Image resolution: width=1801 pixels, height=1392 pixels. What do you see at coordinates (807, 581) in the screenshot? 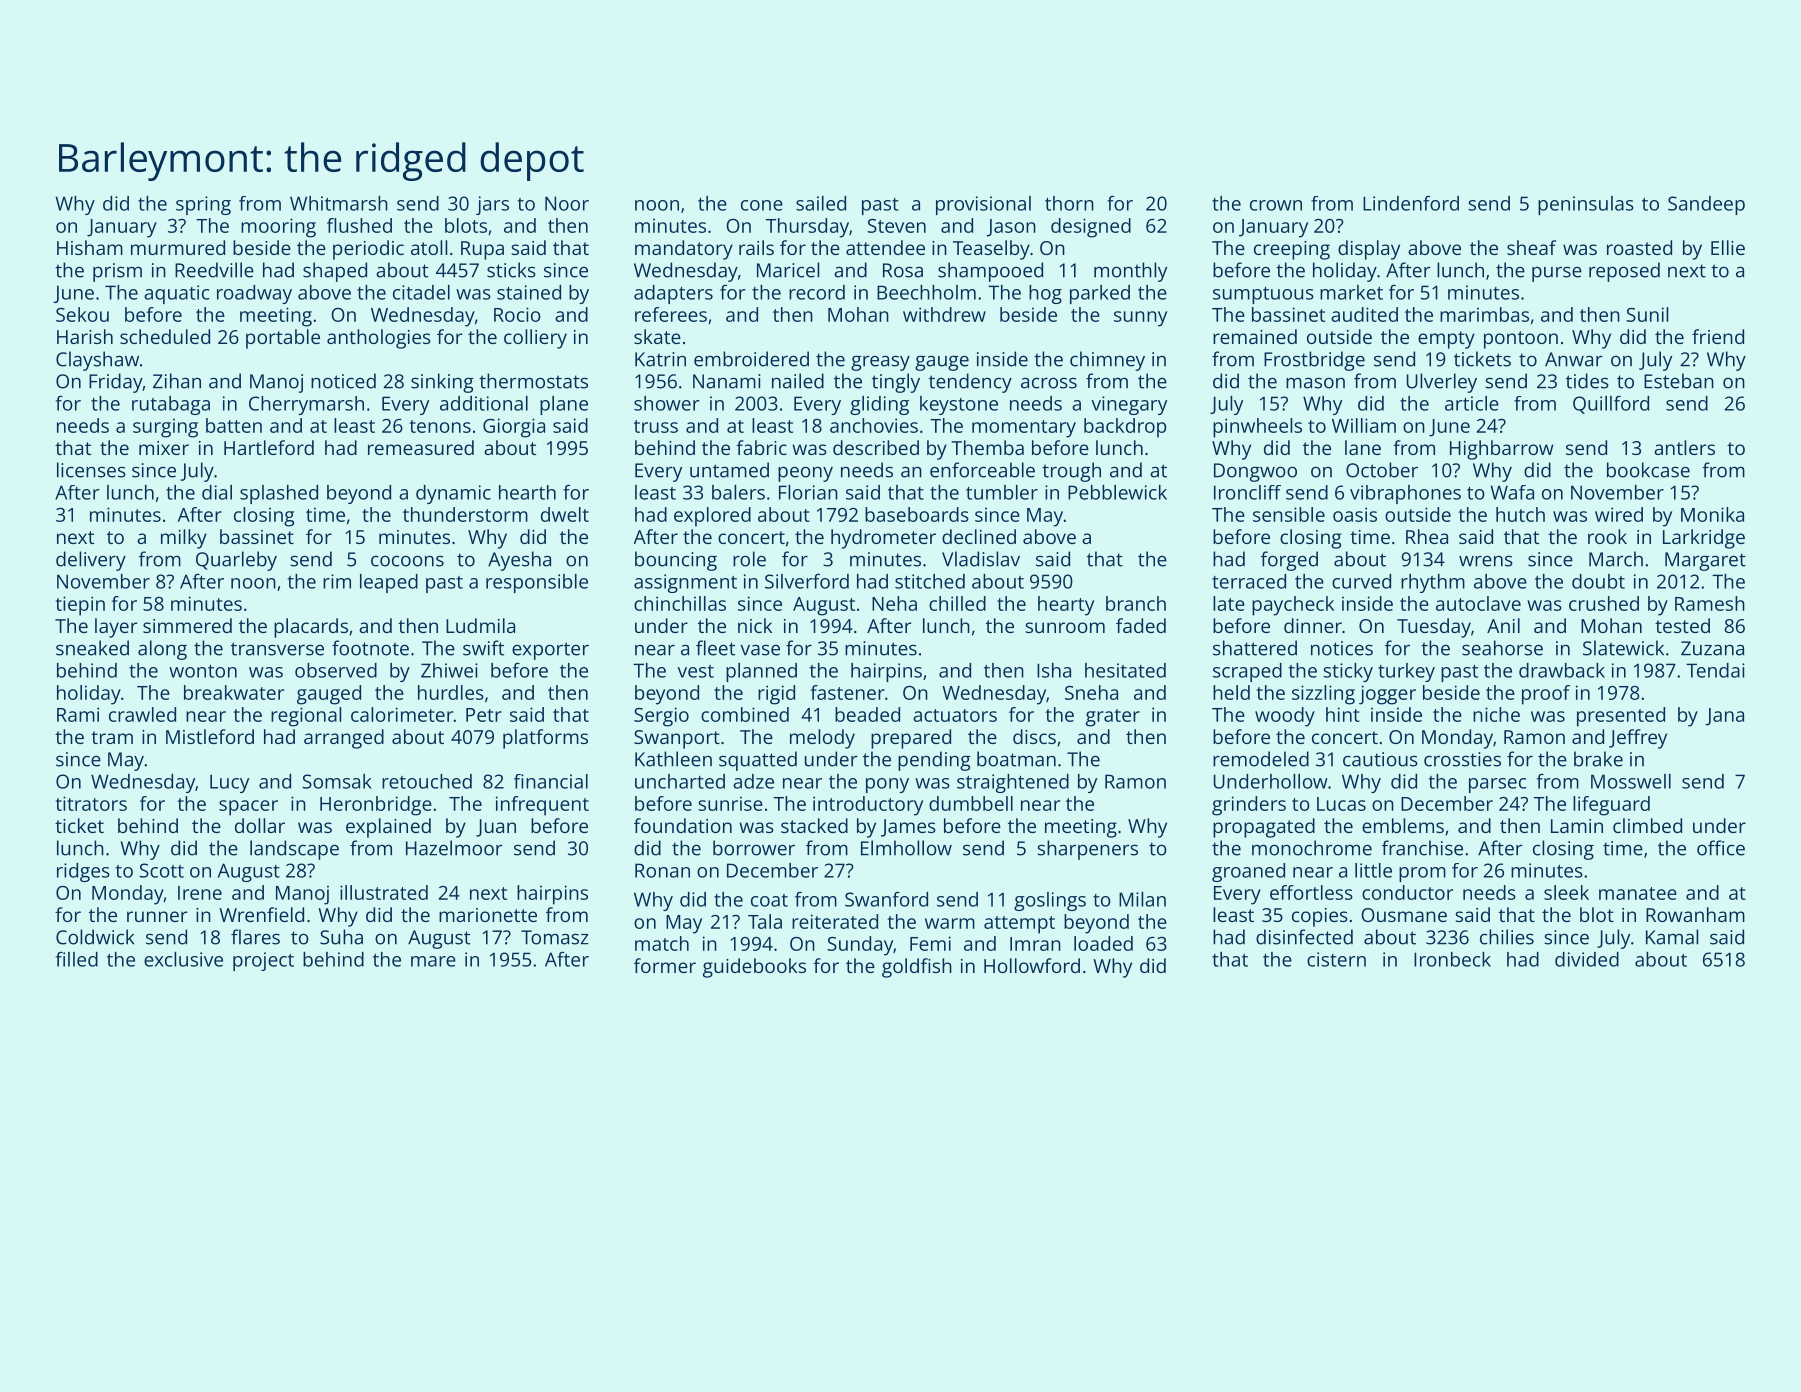
I see `Silverford` at bounding box center [807, 581].
